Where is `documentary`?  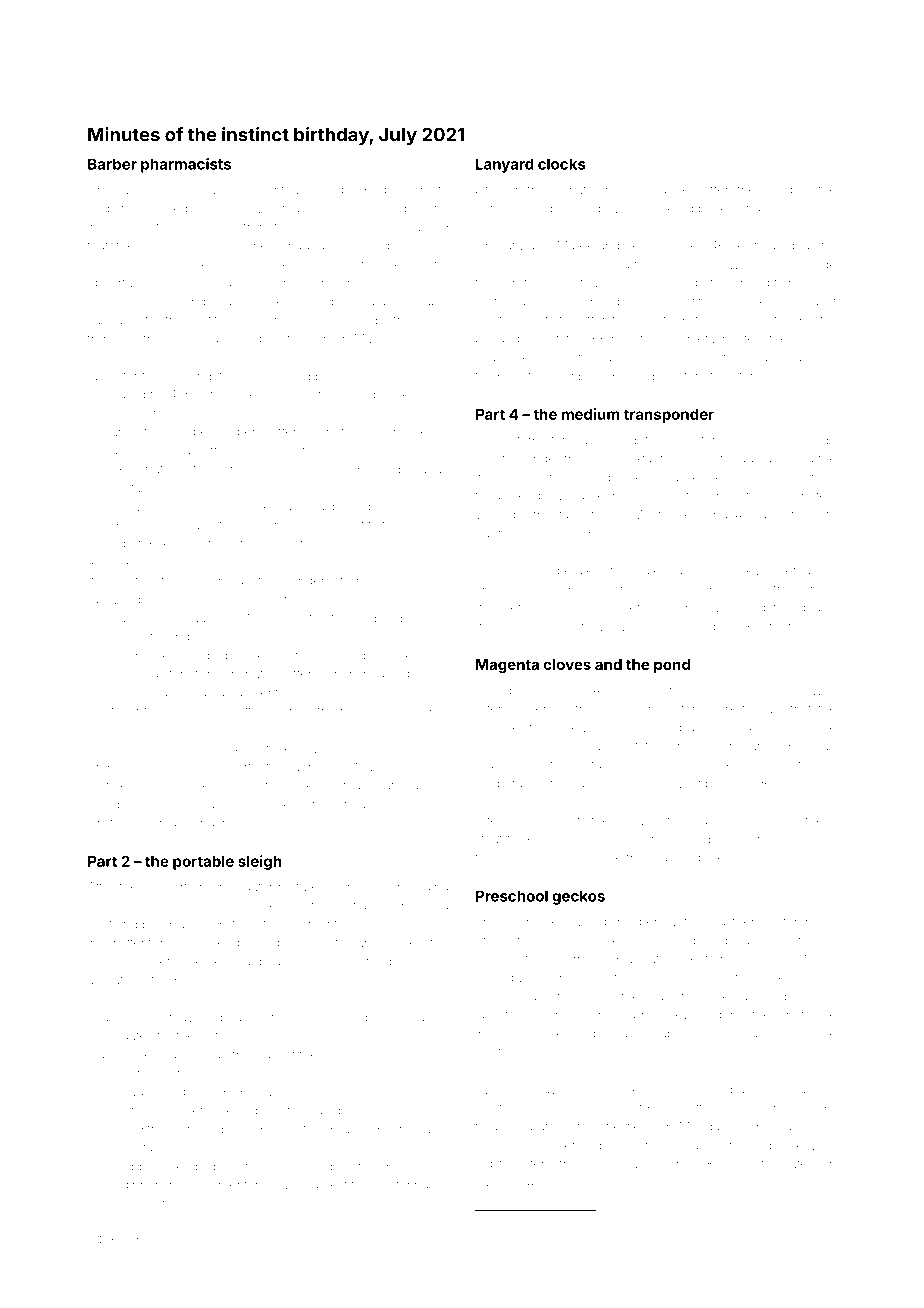
documentary is located at coordinates (227, 1186).
